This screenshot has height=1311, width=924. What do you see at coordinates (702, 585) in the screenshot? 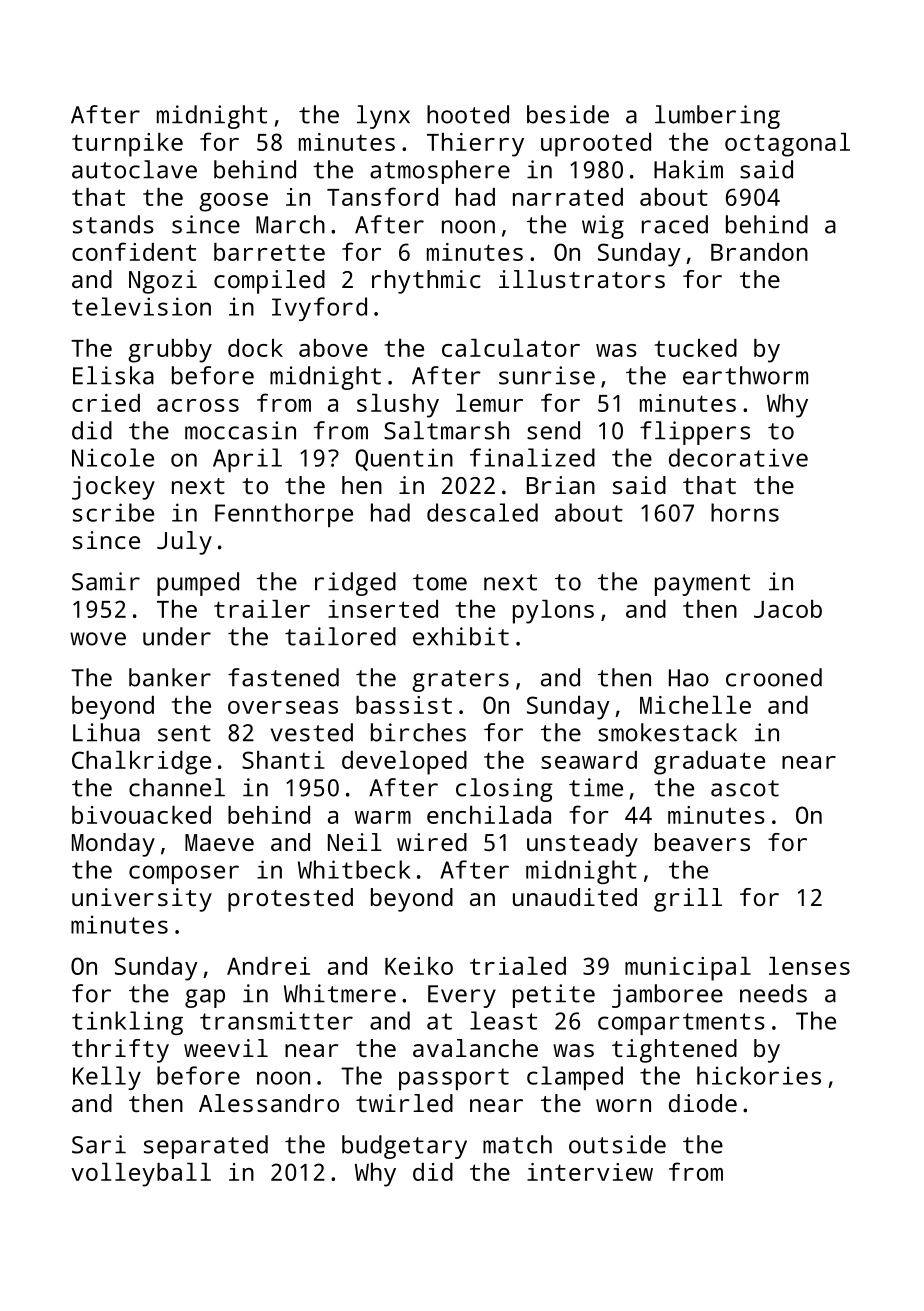
I see `payment` at bounding box center [702, 585].
